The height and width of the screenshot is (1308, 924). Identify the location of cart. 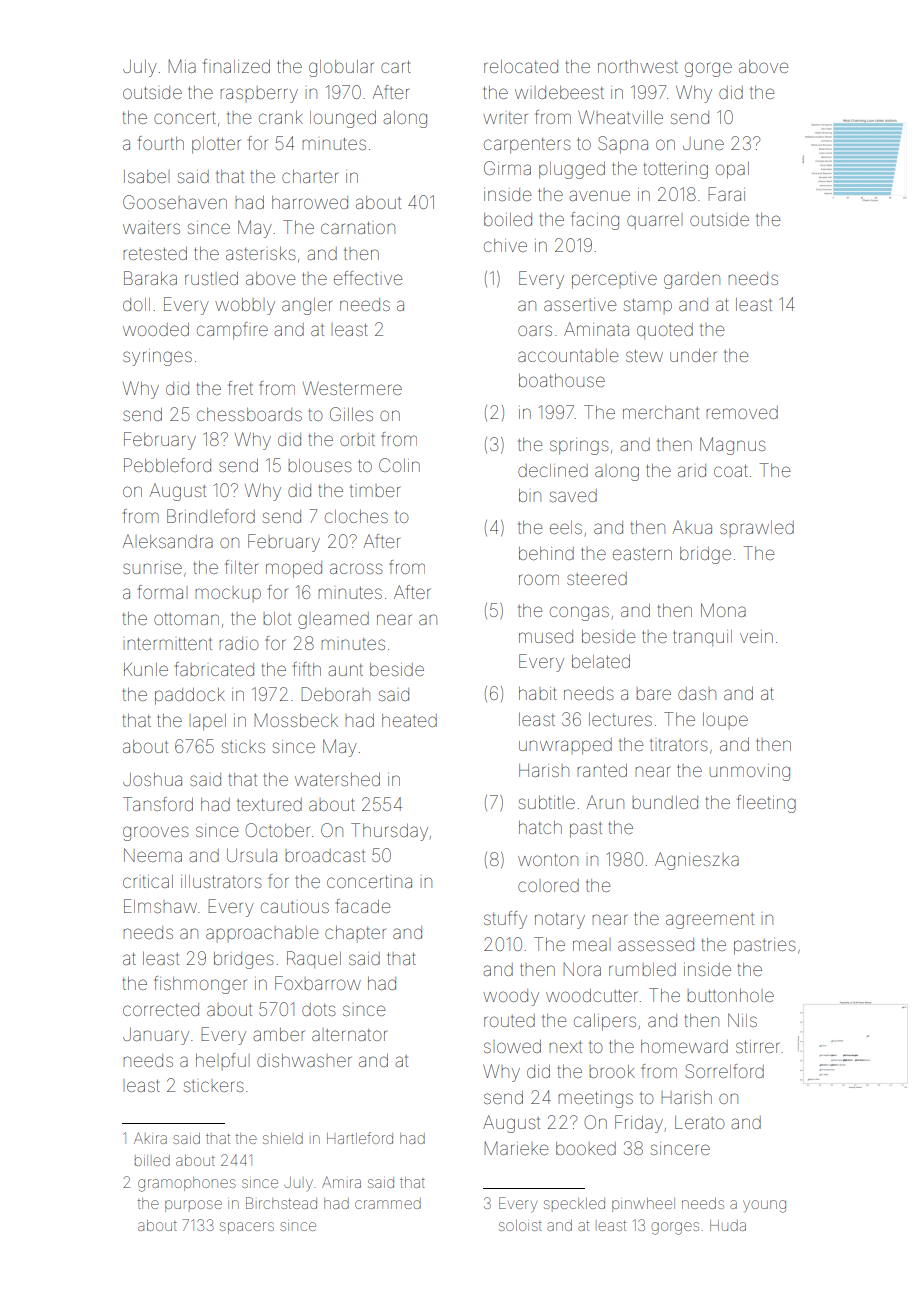
(396, 66).
